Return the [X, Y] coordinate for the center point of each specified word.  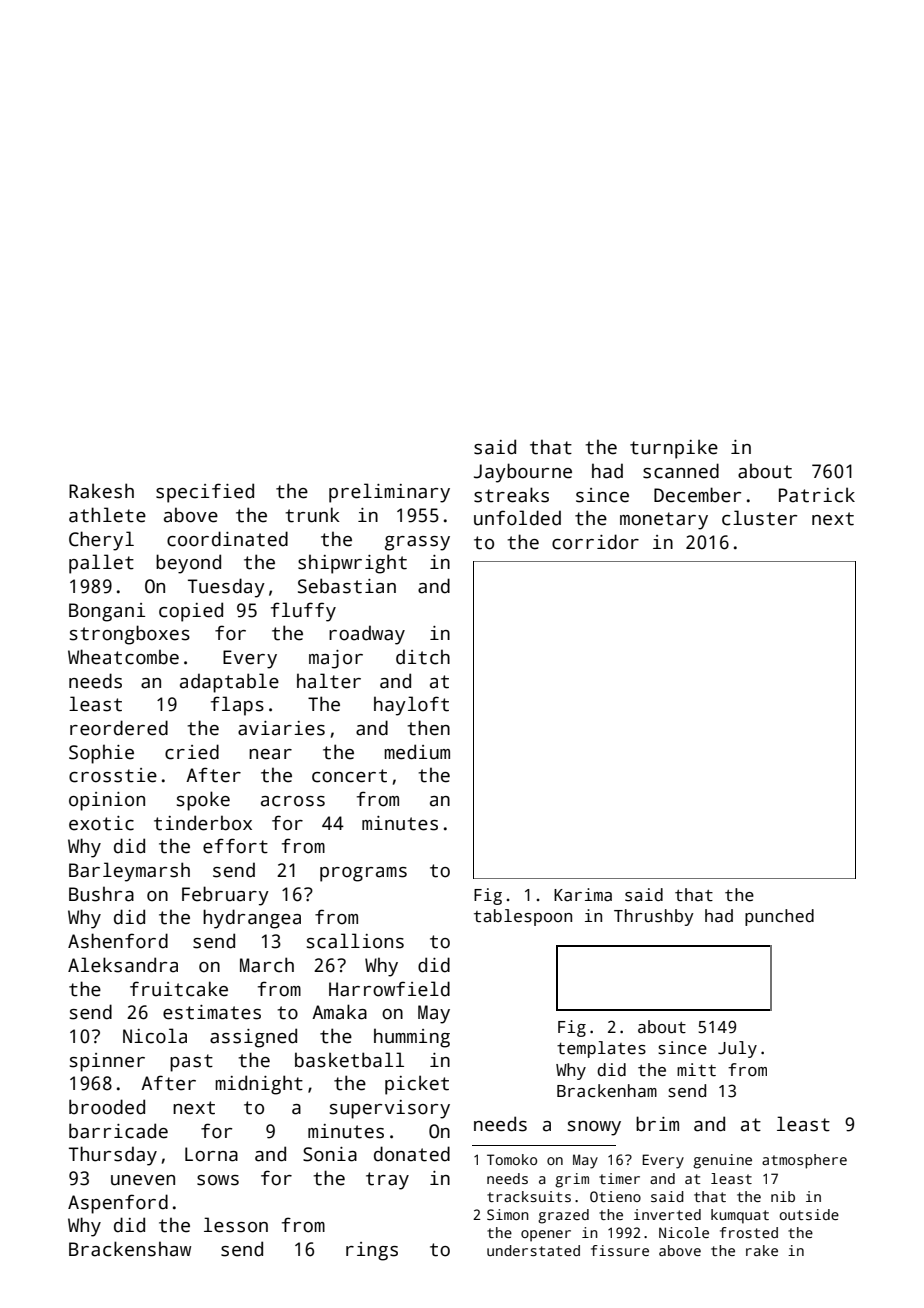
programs [363, 874]
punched [779, 917]
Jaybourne [523, 473]
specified [205, 493]
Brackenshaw [130, 1249]
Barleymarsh [129, 872]
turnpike [674, 449]
